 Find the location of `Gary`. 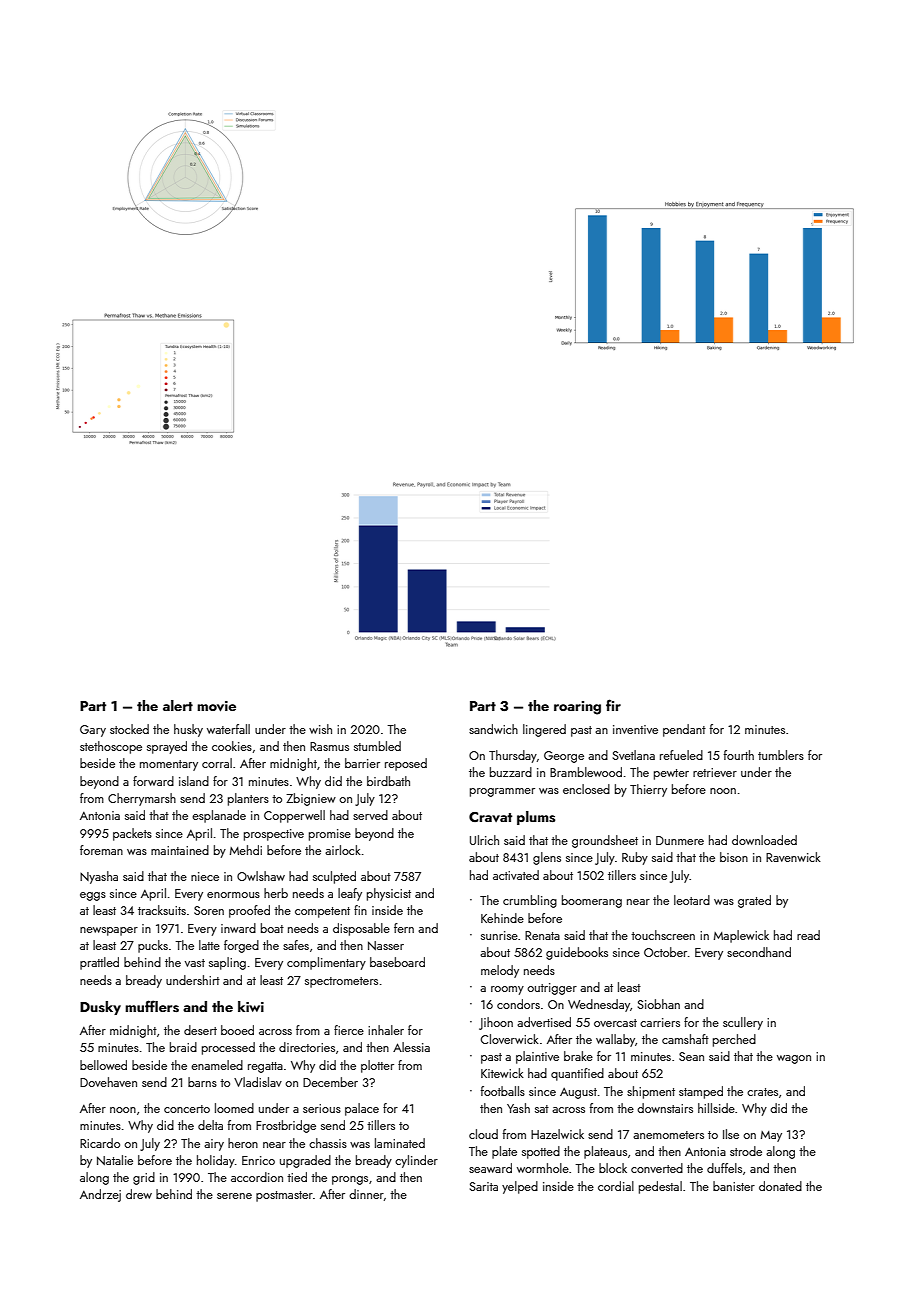

Gary is located at coordinates (93, 731).
